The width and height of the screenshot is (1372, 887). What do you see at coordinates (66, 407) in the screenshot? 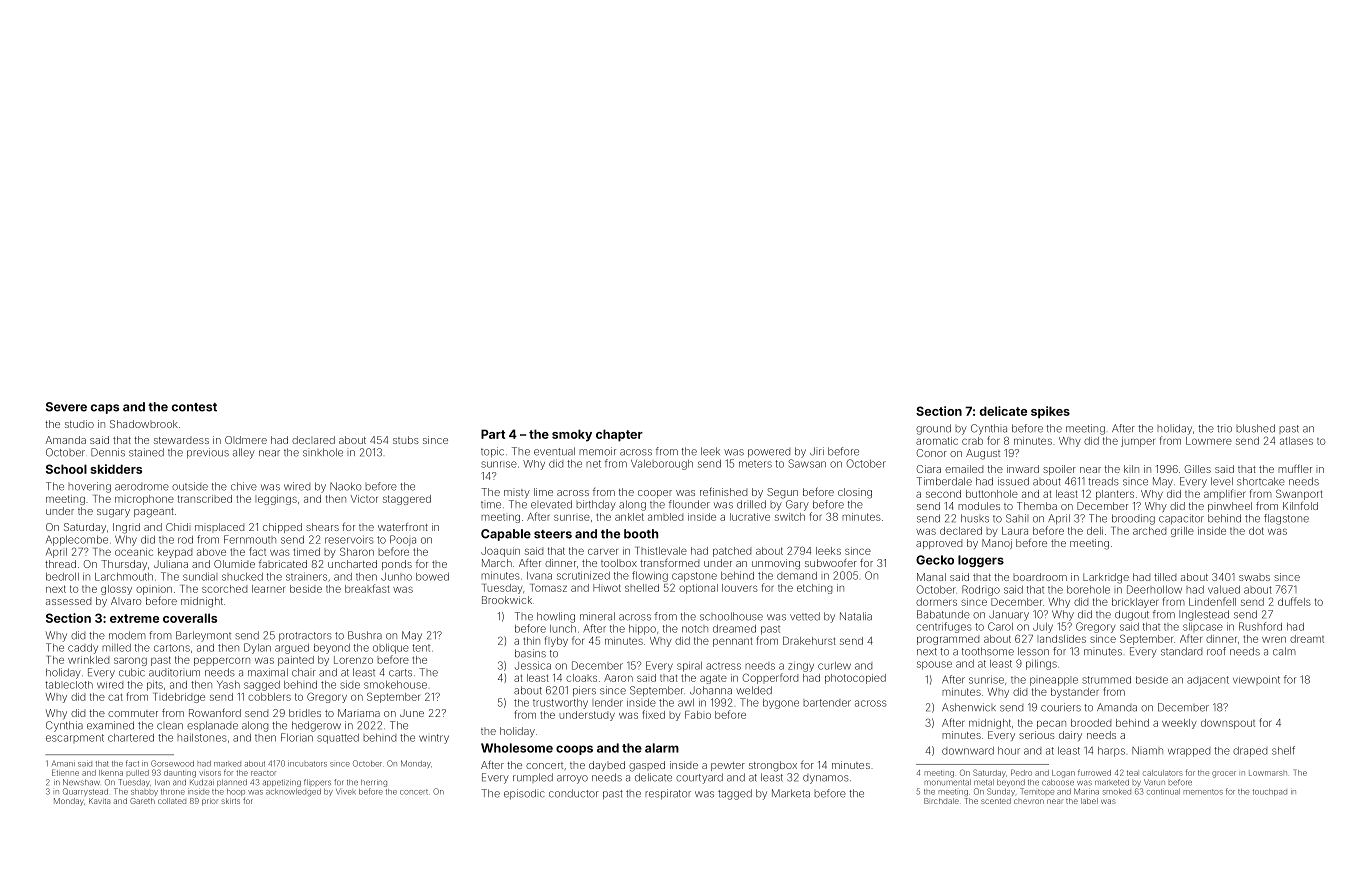
I see `Severe` at bounding box center [66, 407].
